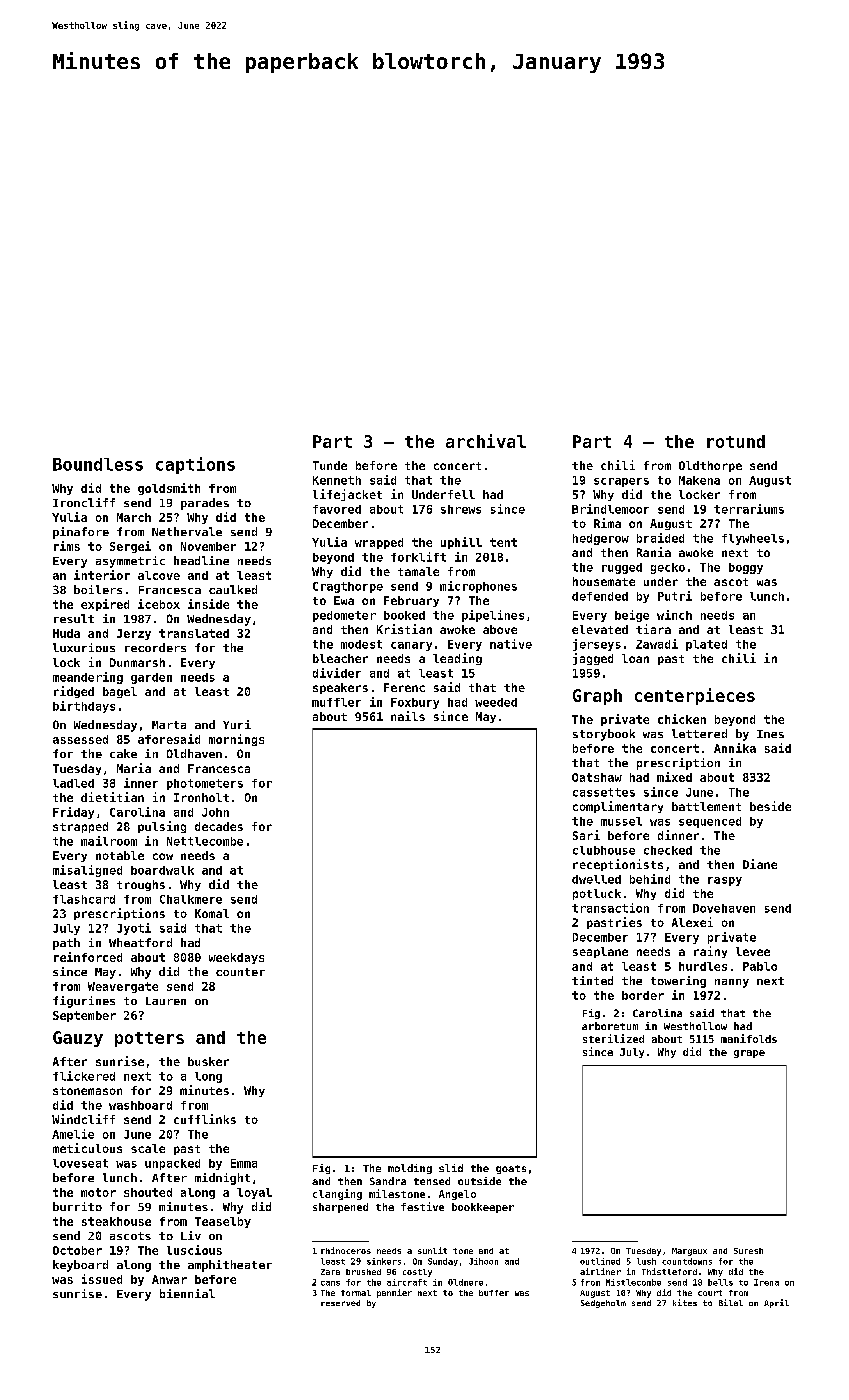  I want to click on counter, so click(240, 972).
